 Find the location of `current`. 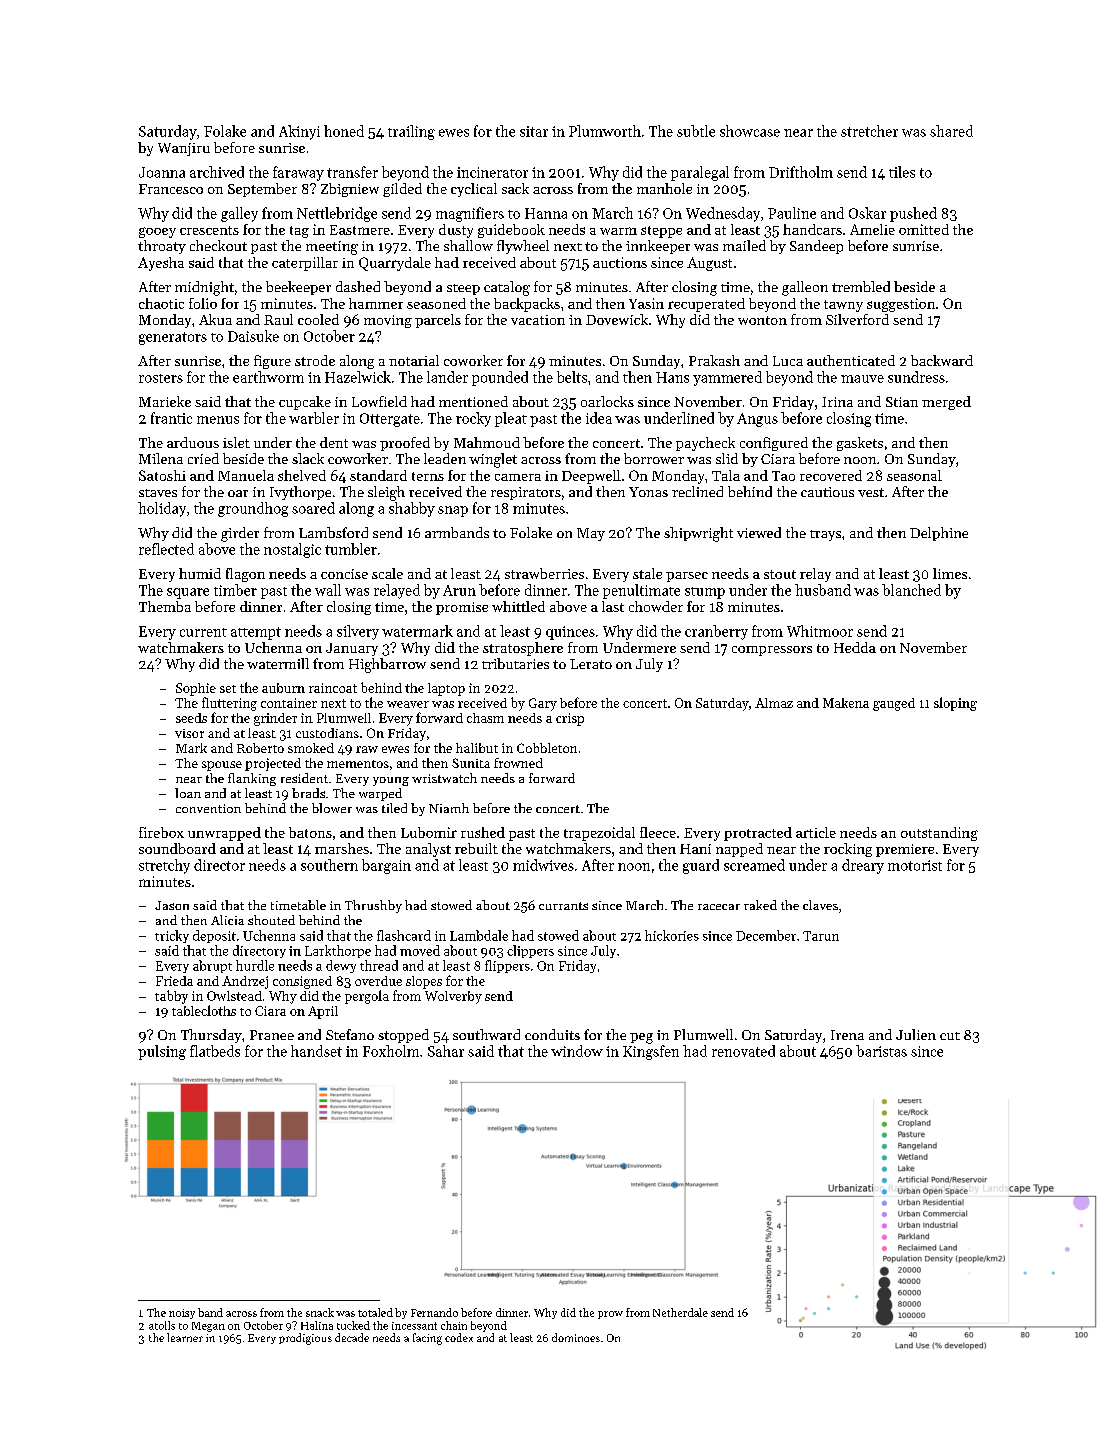

current is located at coordinates (203, 632).
